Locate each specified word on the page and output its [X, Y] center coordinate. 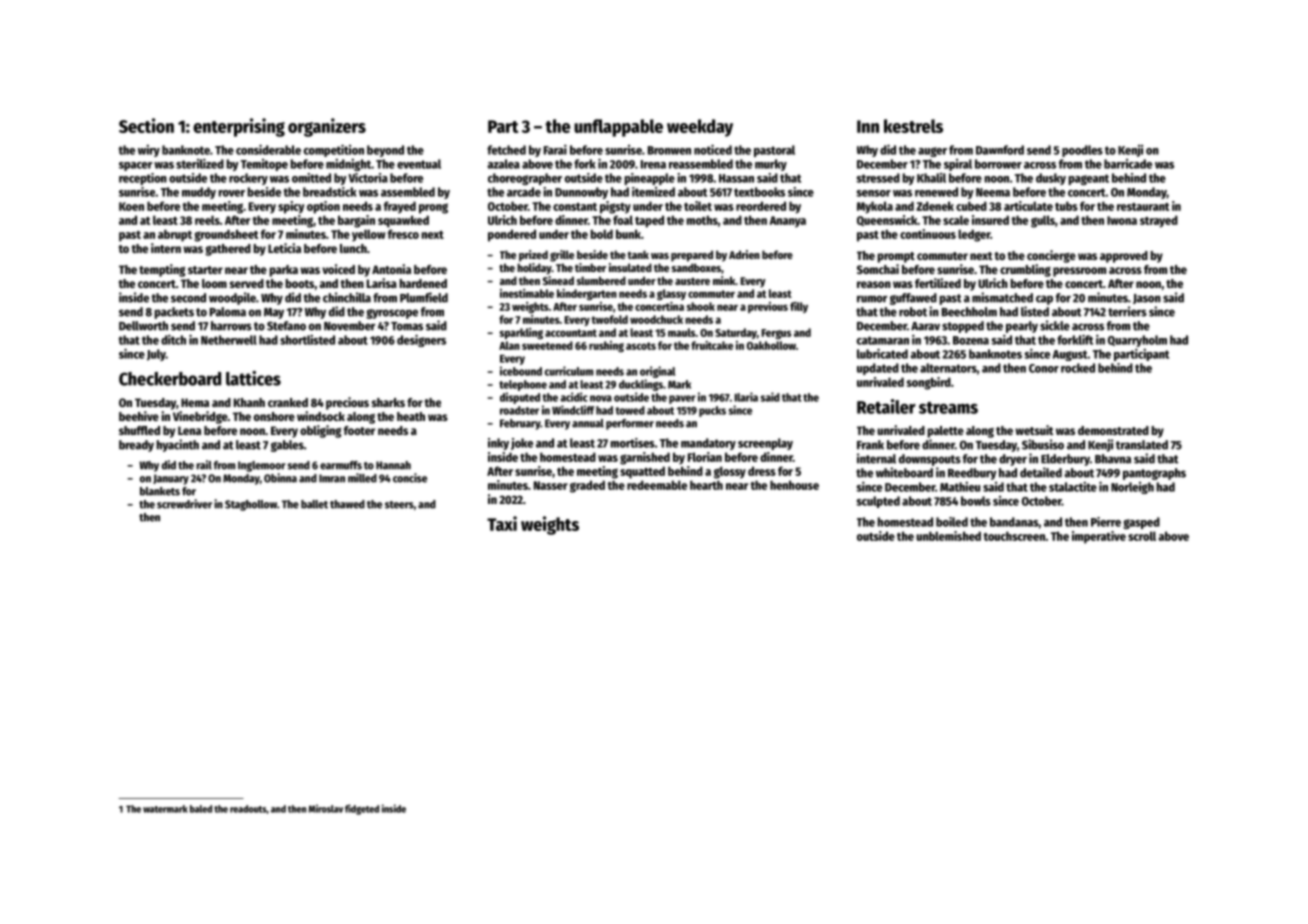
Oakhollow [771, 345]
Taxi [502, 523]
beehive [139, 416]
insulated [630, 267]
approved [1124, 257]
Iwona [1122, 220]
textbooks [759, 192]
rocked [1078, 368]
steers [399, 505]
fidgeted [362, 809]
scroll [1142, 536]
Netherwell [229, 340]
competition [334, 150]
